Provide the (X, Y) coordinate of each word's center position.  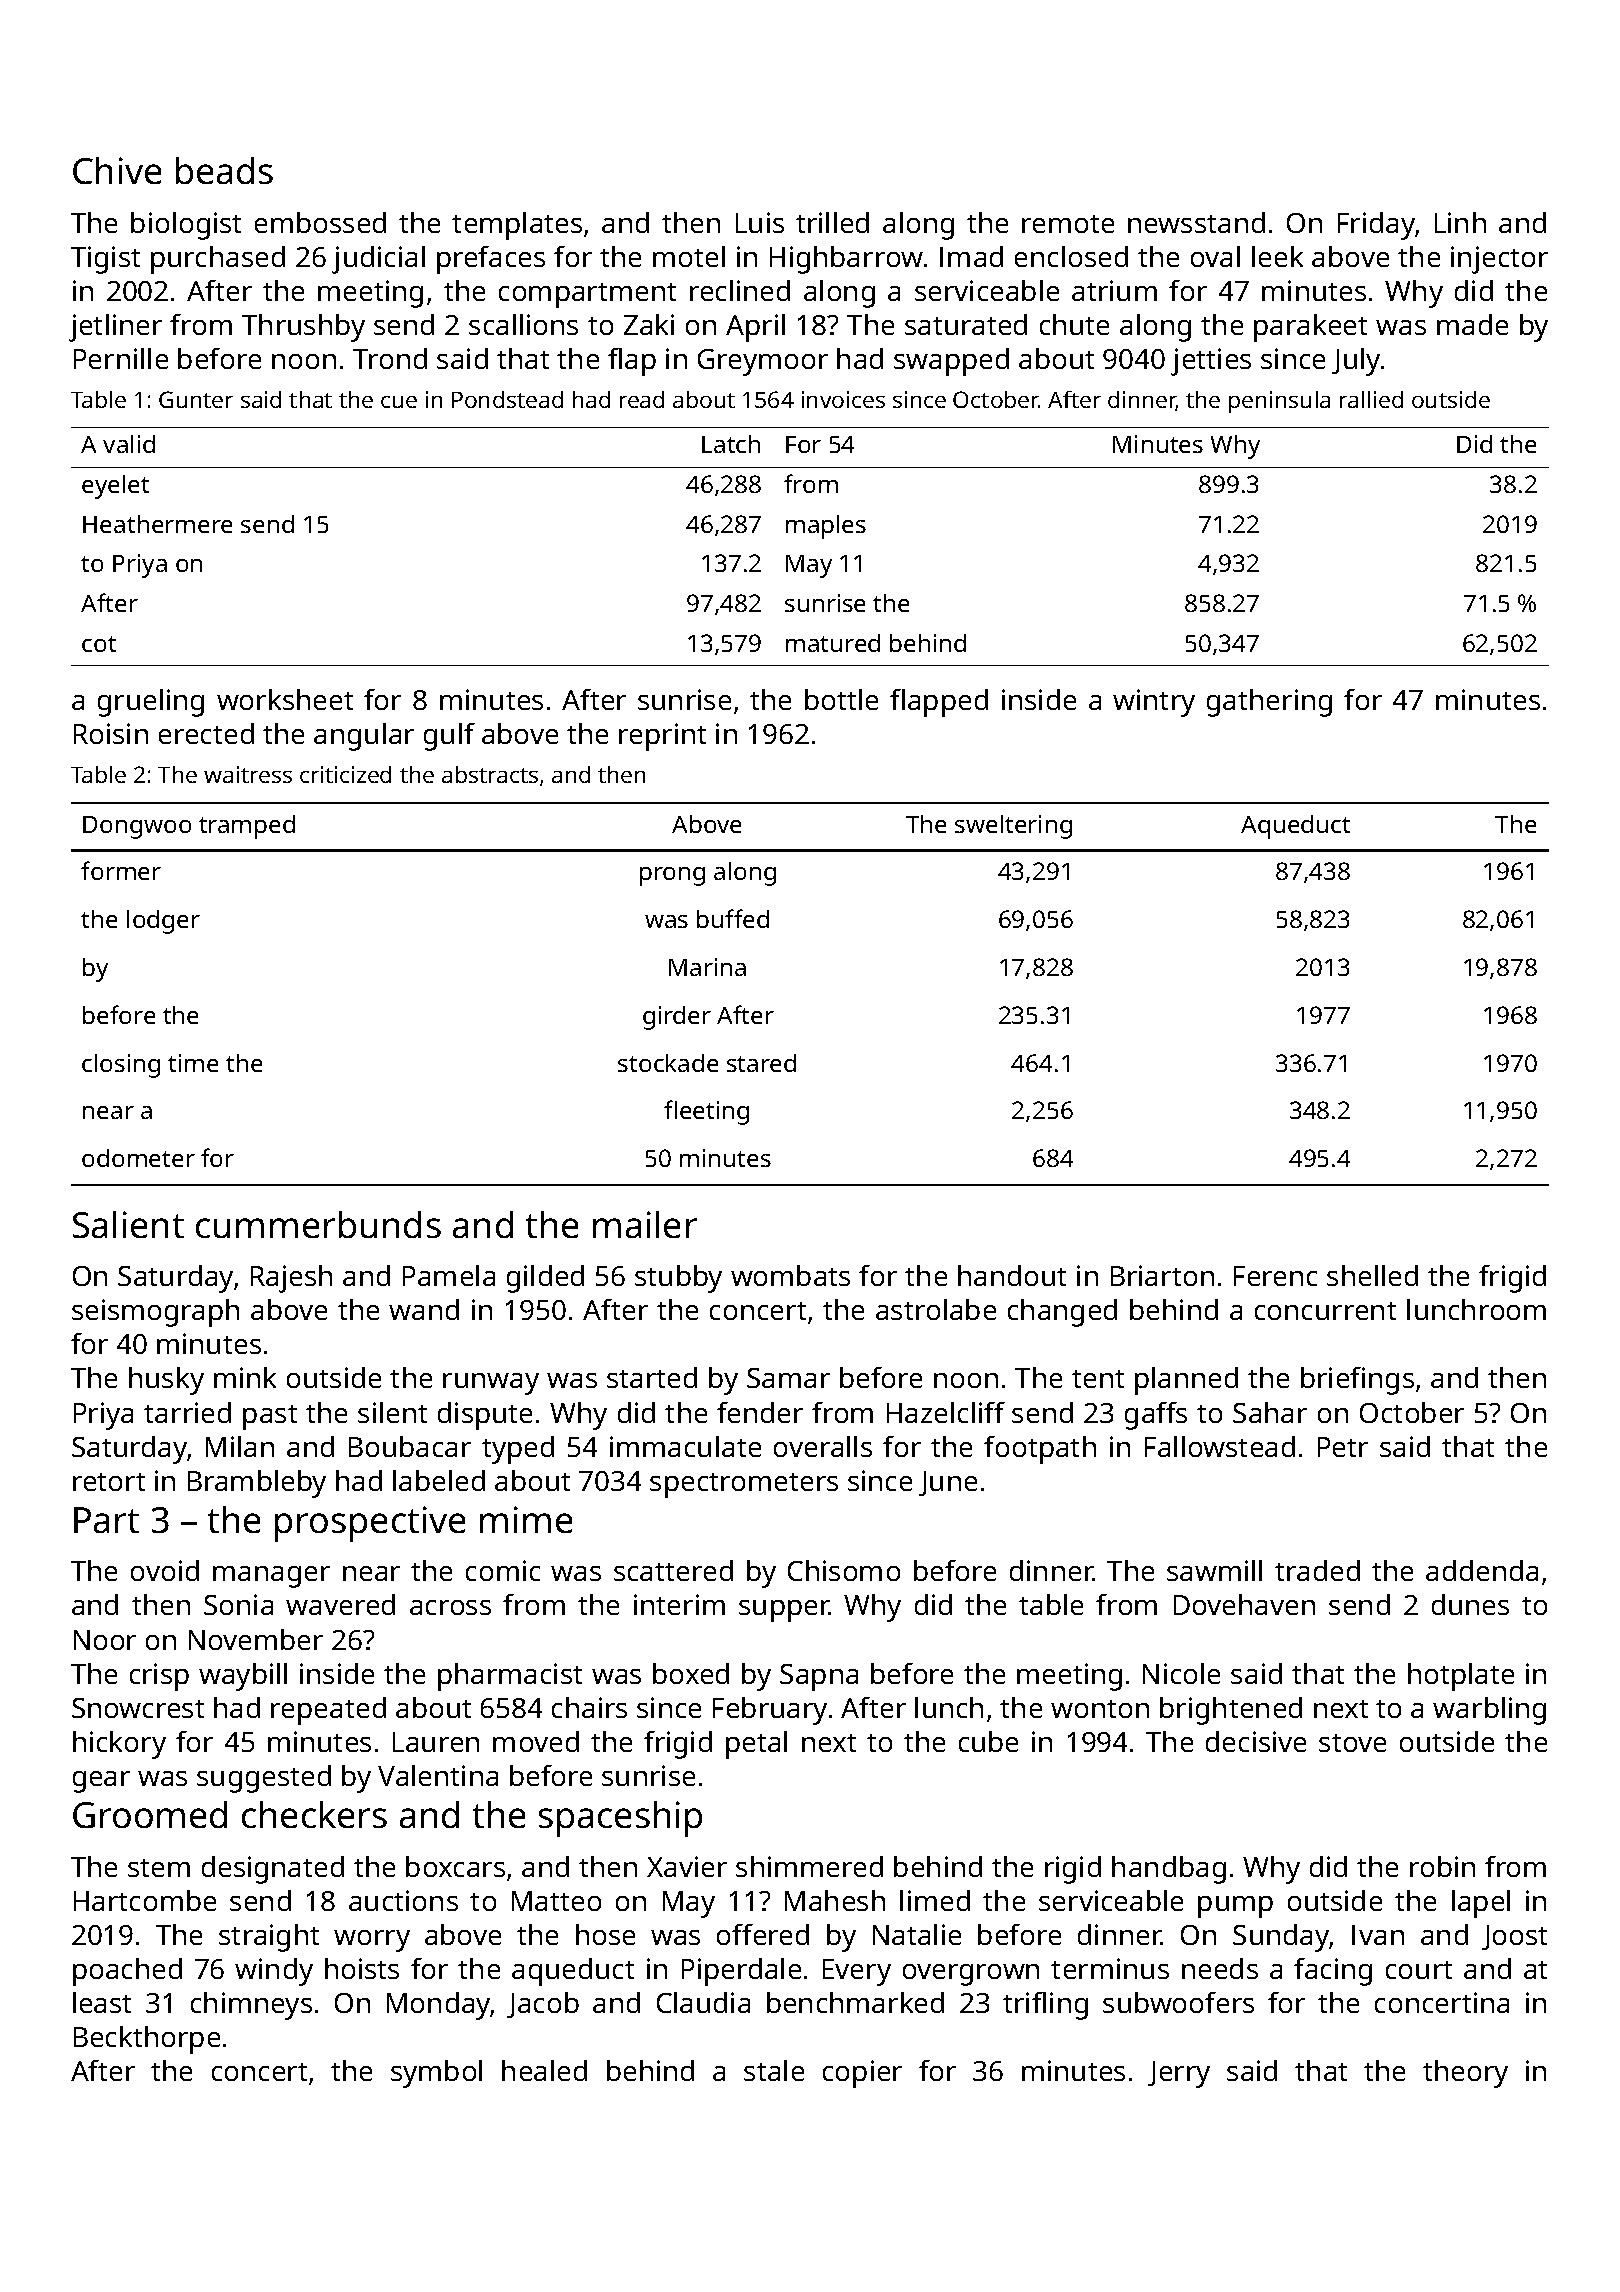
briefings (1357, 1381)
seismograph (155, 1313)
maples (826, 527)
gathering (1269, 703)
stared (761, 1063)
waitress (248, 774)
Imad (971, 256)
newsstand (1196, 222)
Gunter (196, 399)
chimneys (251, 2006)
